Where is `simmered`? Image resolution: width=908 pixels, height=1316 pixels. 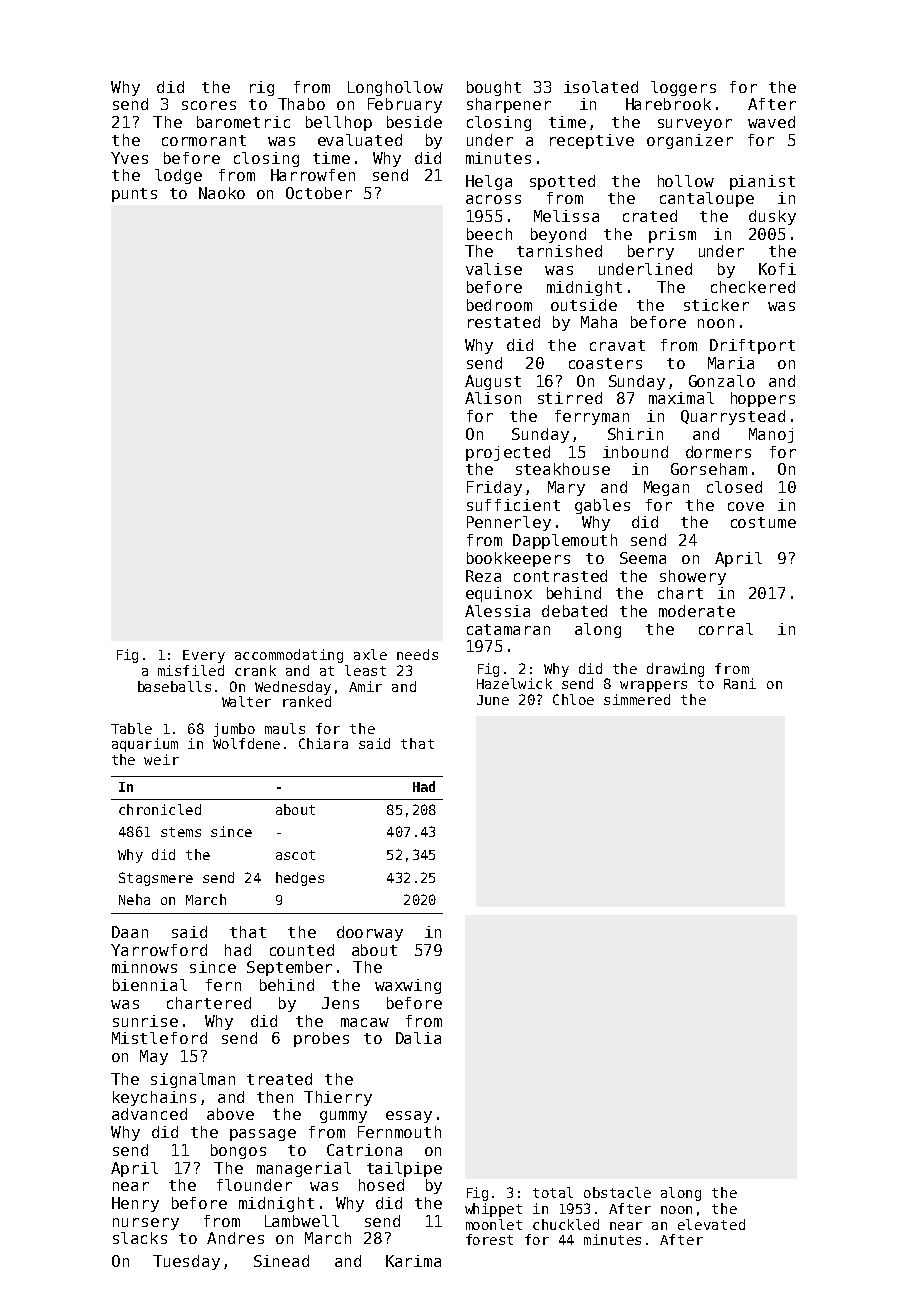
simmered is located at coordinates (637, 699).
